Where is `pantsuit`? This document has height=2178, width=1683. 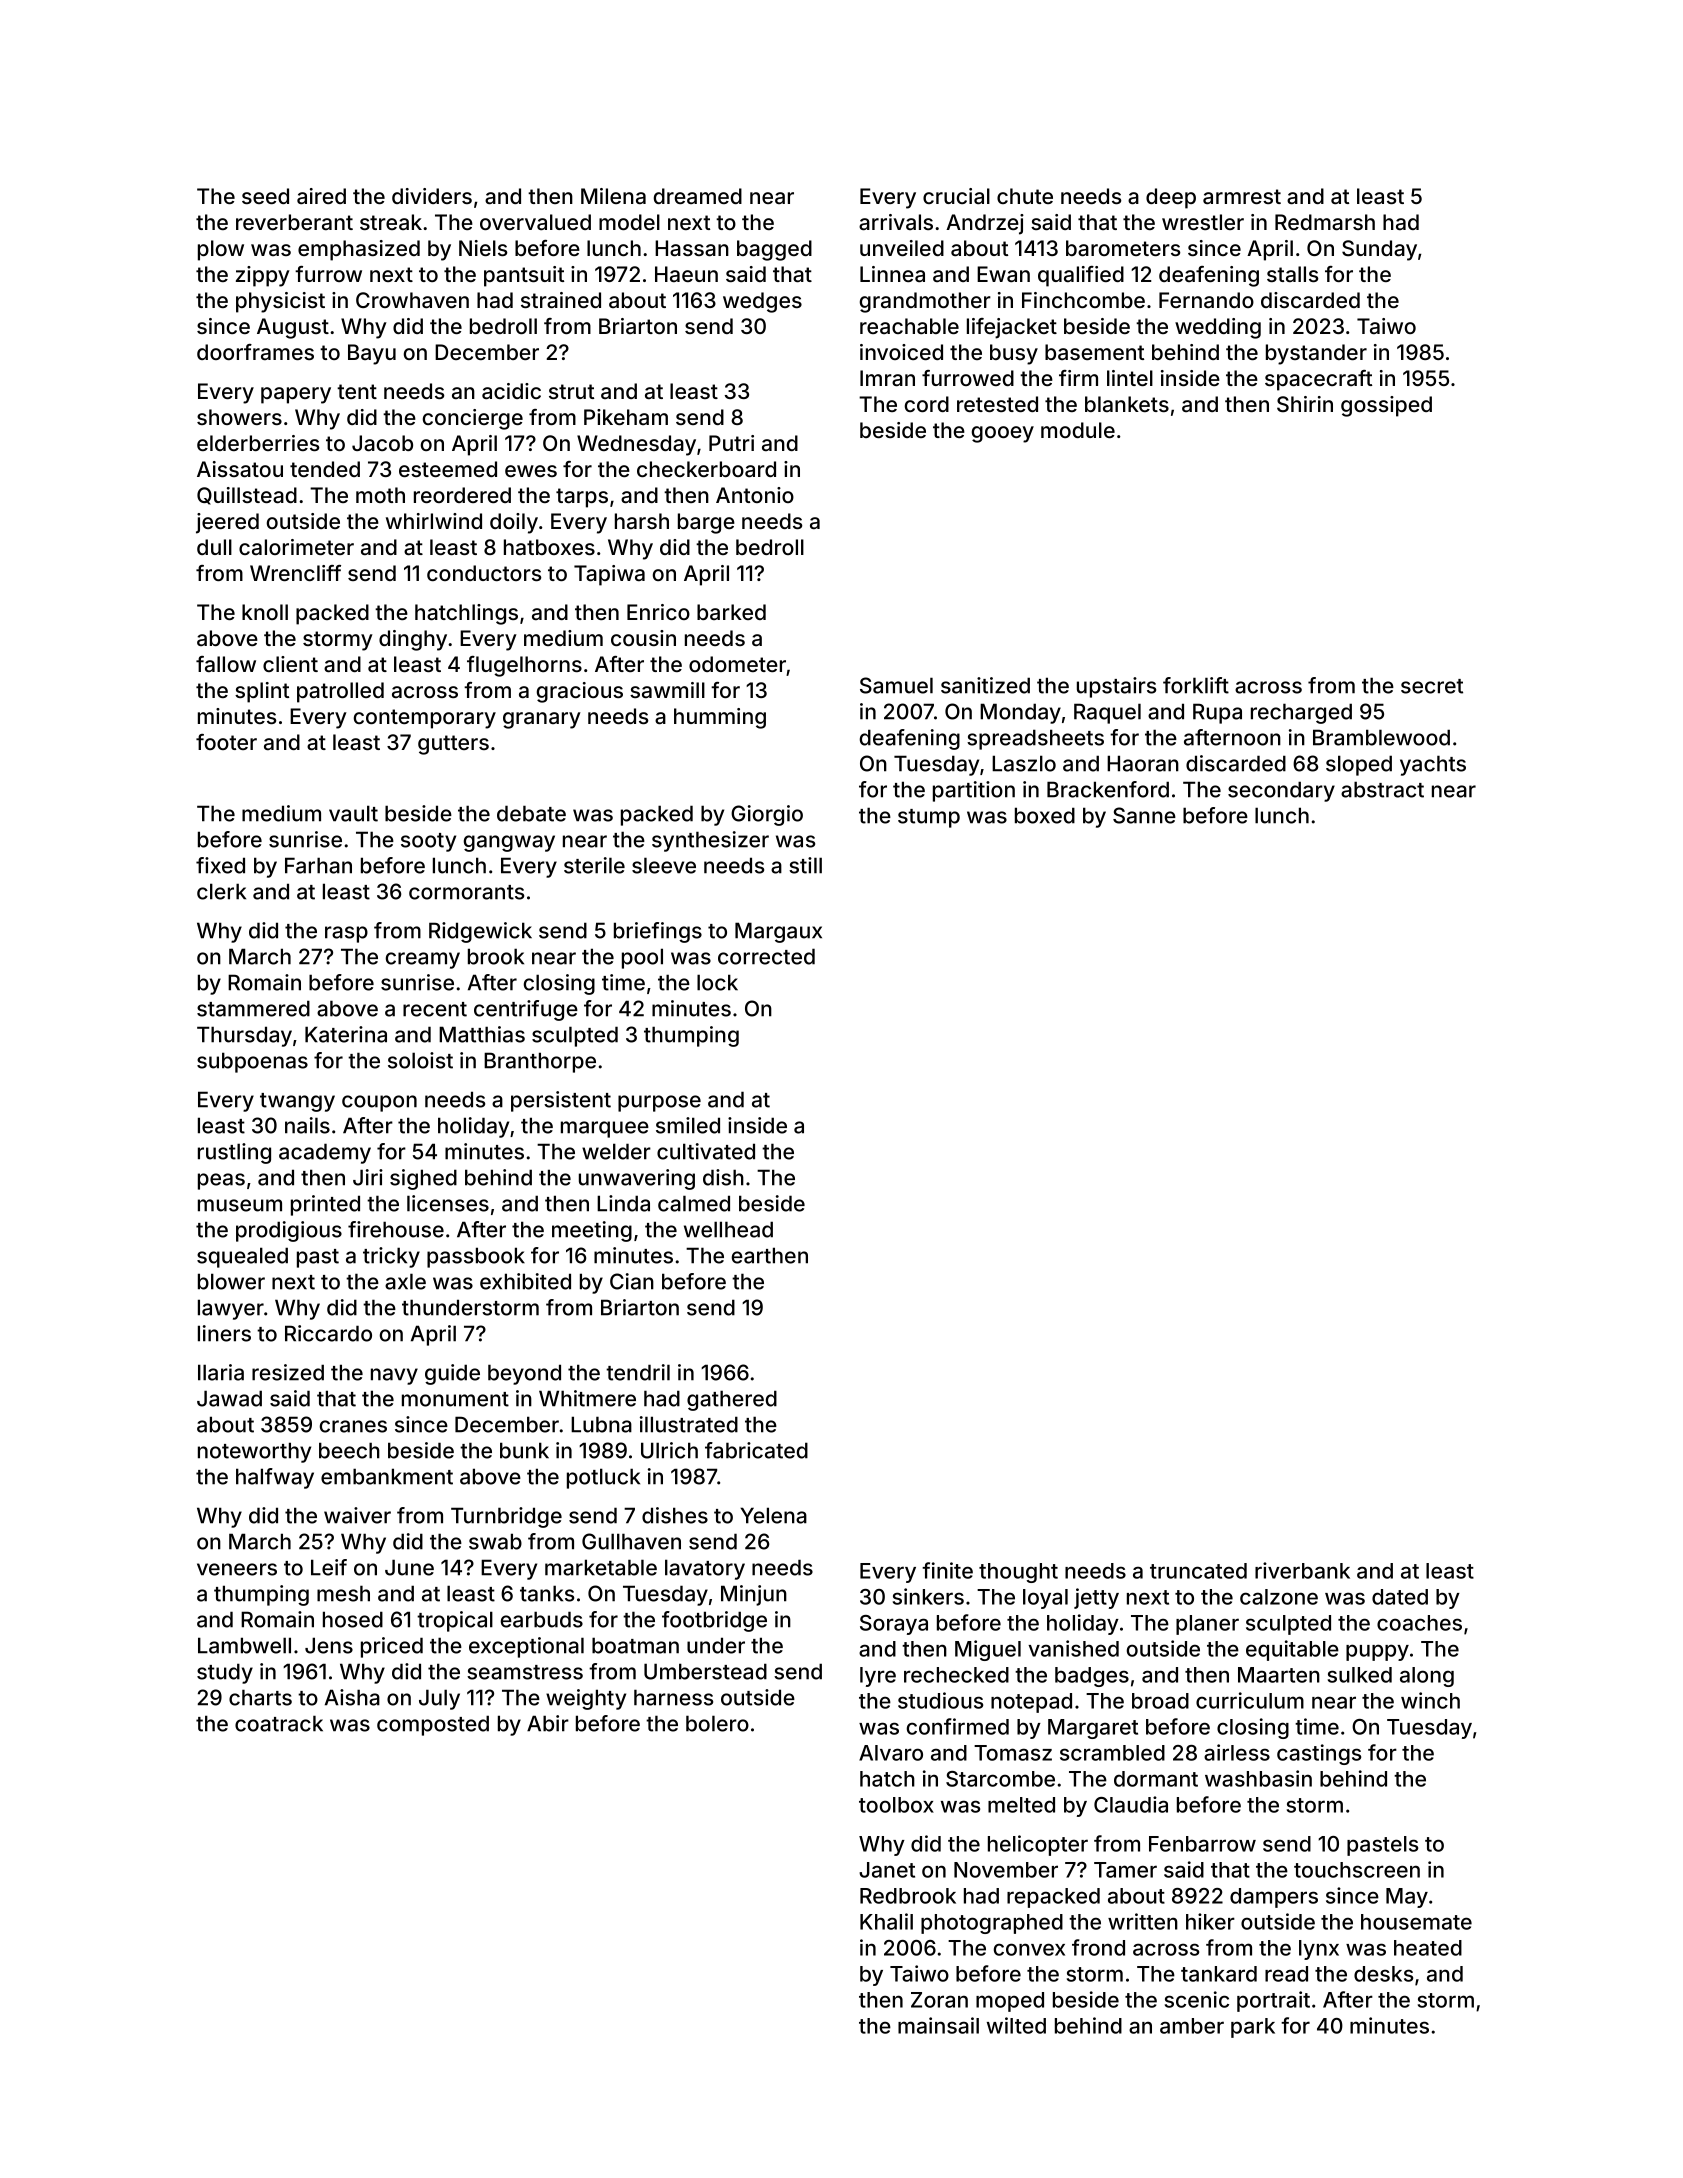
pantsuit is located at coordinates (524, 276).
